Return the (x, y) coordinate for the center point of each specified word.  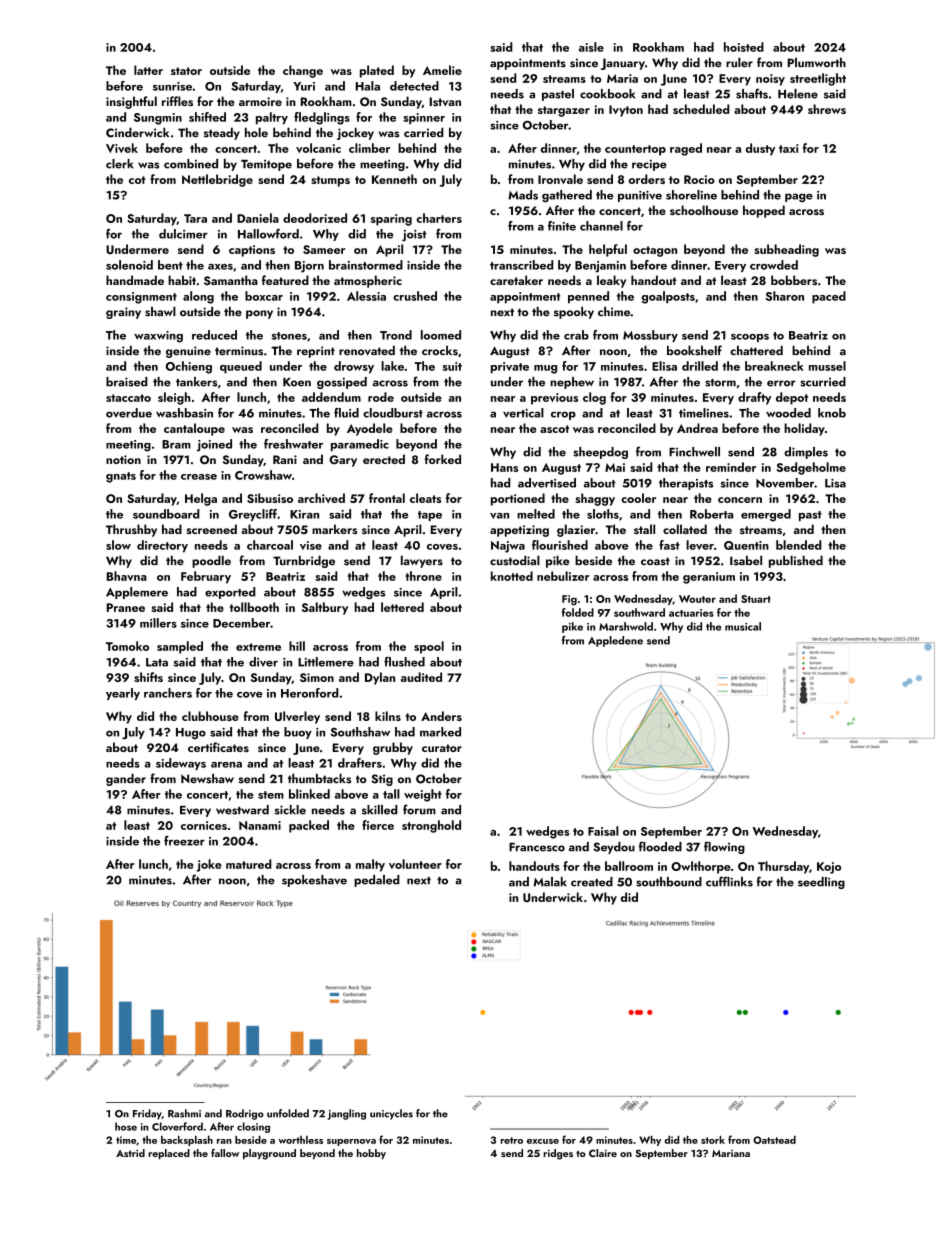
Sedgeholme (811, 468)
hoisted (744, 47)
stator (186, 71)
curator (442, 748)
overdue (129, 413)
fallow (225, 1153)
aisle (591, 47)
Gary (343, 461)
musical (743, 626)
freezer (184, 841)
